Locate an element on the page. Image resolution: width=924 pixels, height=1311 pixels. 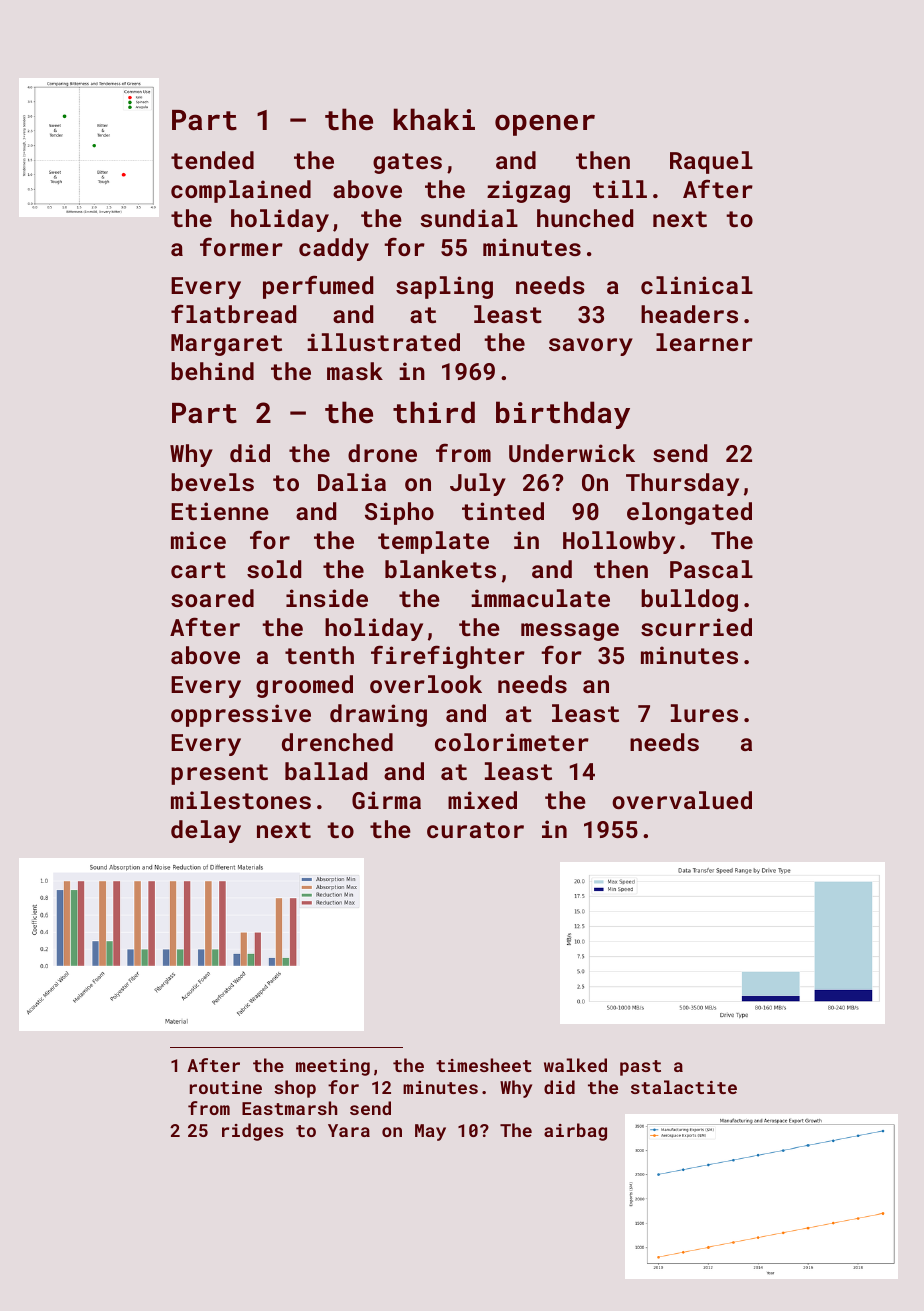
ridges is located at coordinates (252, 1132).
